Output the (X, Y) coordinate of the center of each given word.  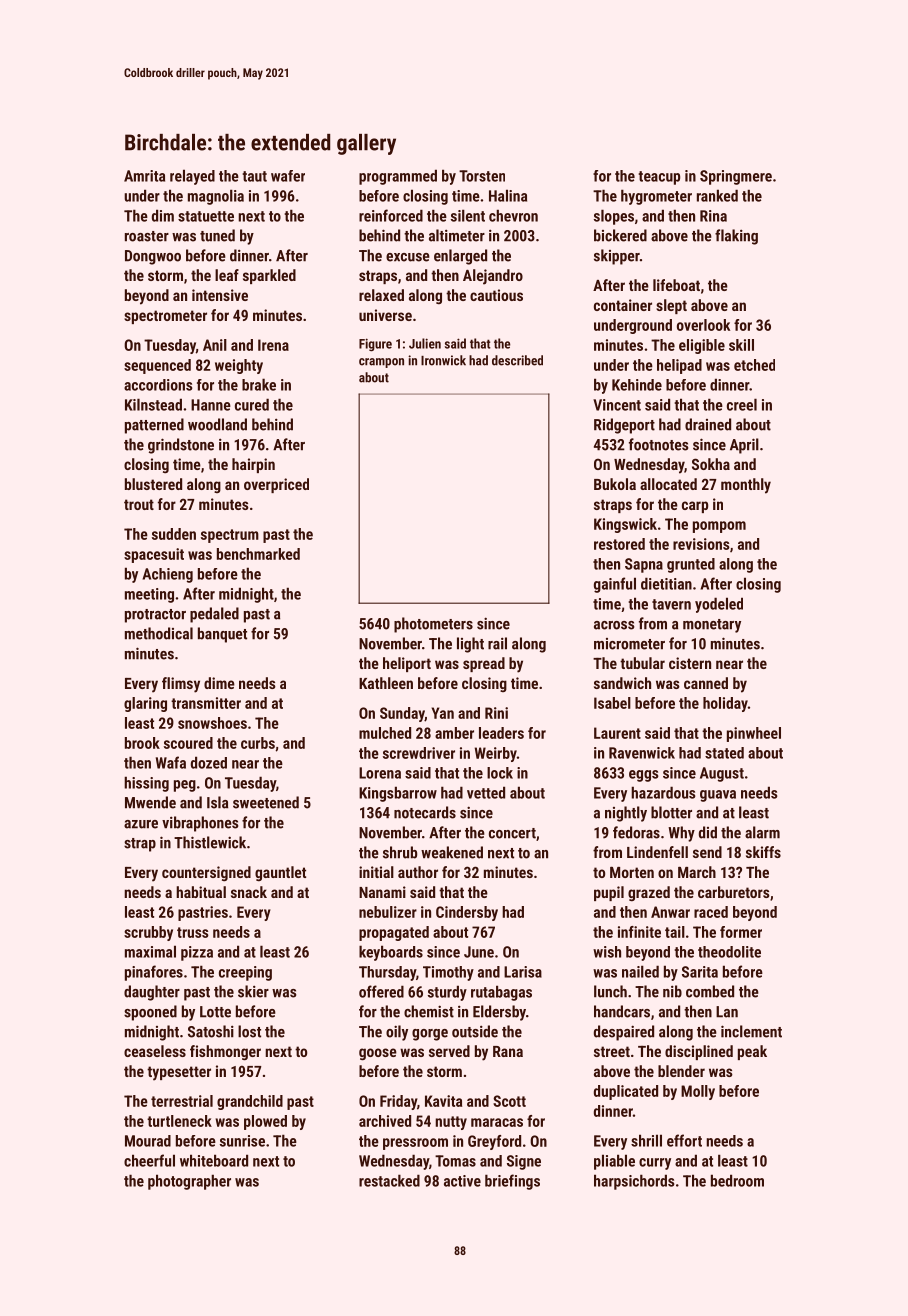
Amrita (144, 176)
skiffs (763, 852)
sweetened (266, 802)
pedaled (214, 615)
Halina (508, 195)
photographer (189, 1182)
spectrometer (165, 317)
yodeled (719, 605)
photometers (433, 625)
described (517, 360)
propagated (394, 933)
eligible (702, 346)
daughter (152, 993)
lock (500, 773)
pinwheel (754, 734)
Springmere (736, 177)
